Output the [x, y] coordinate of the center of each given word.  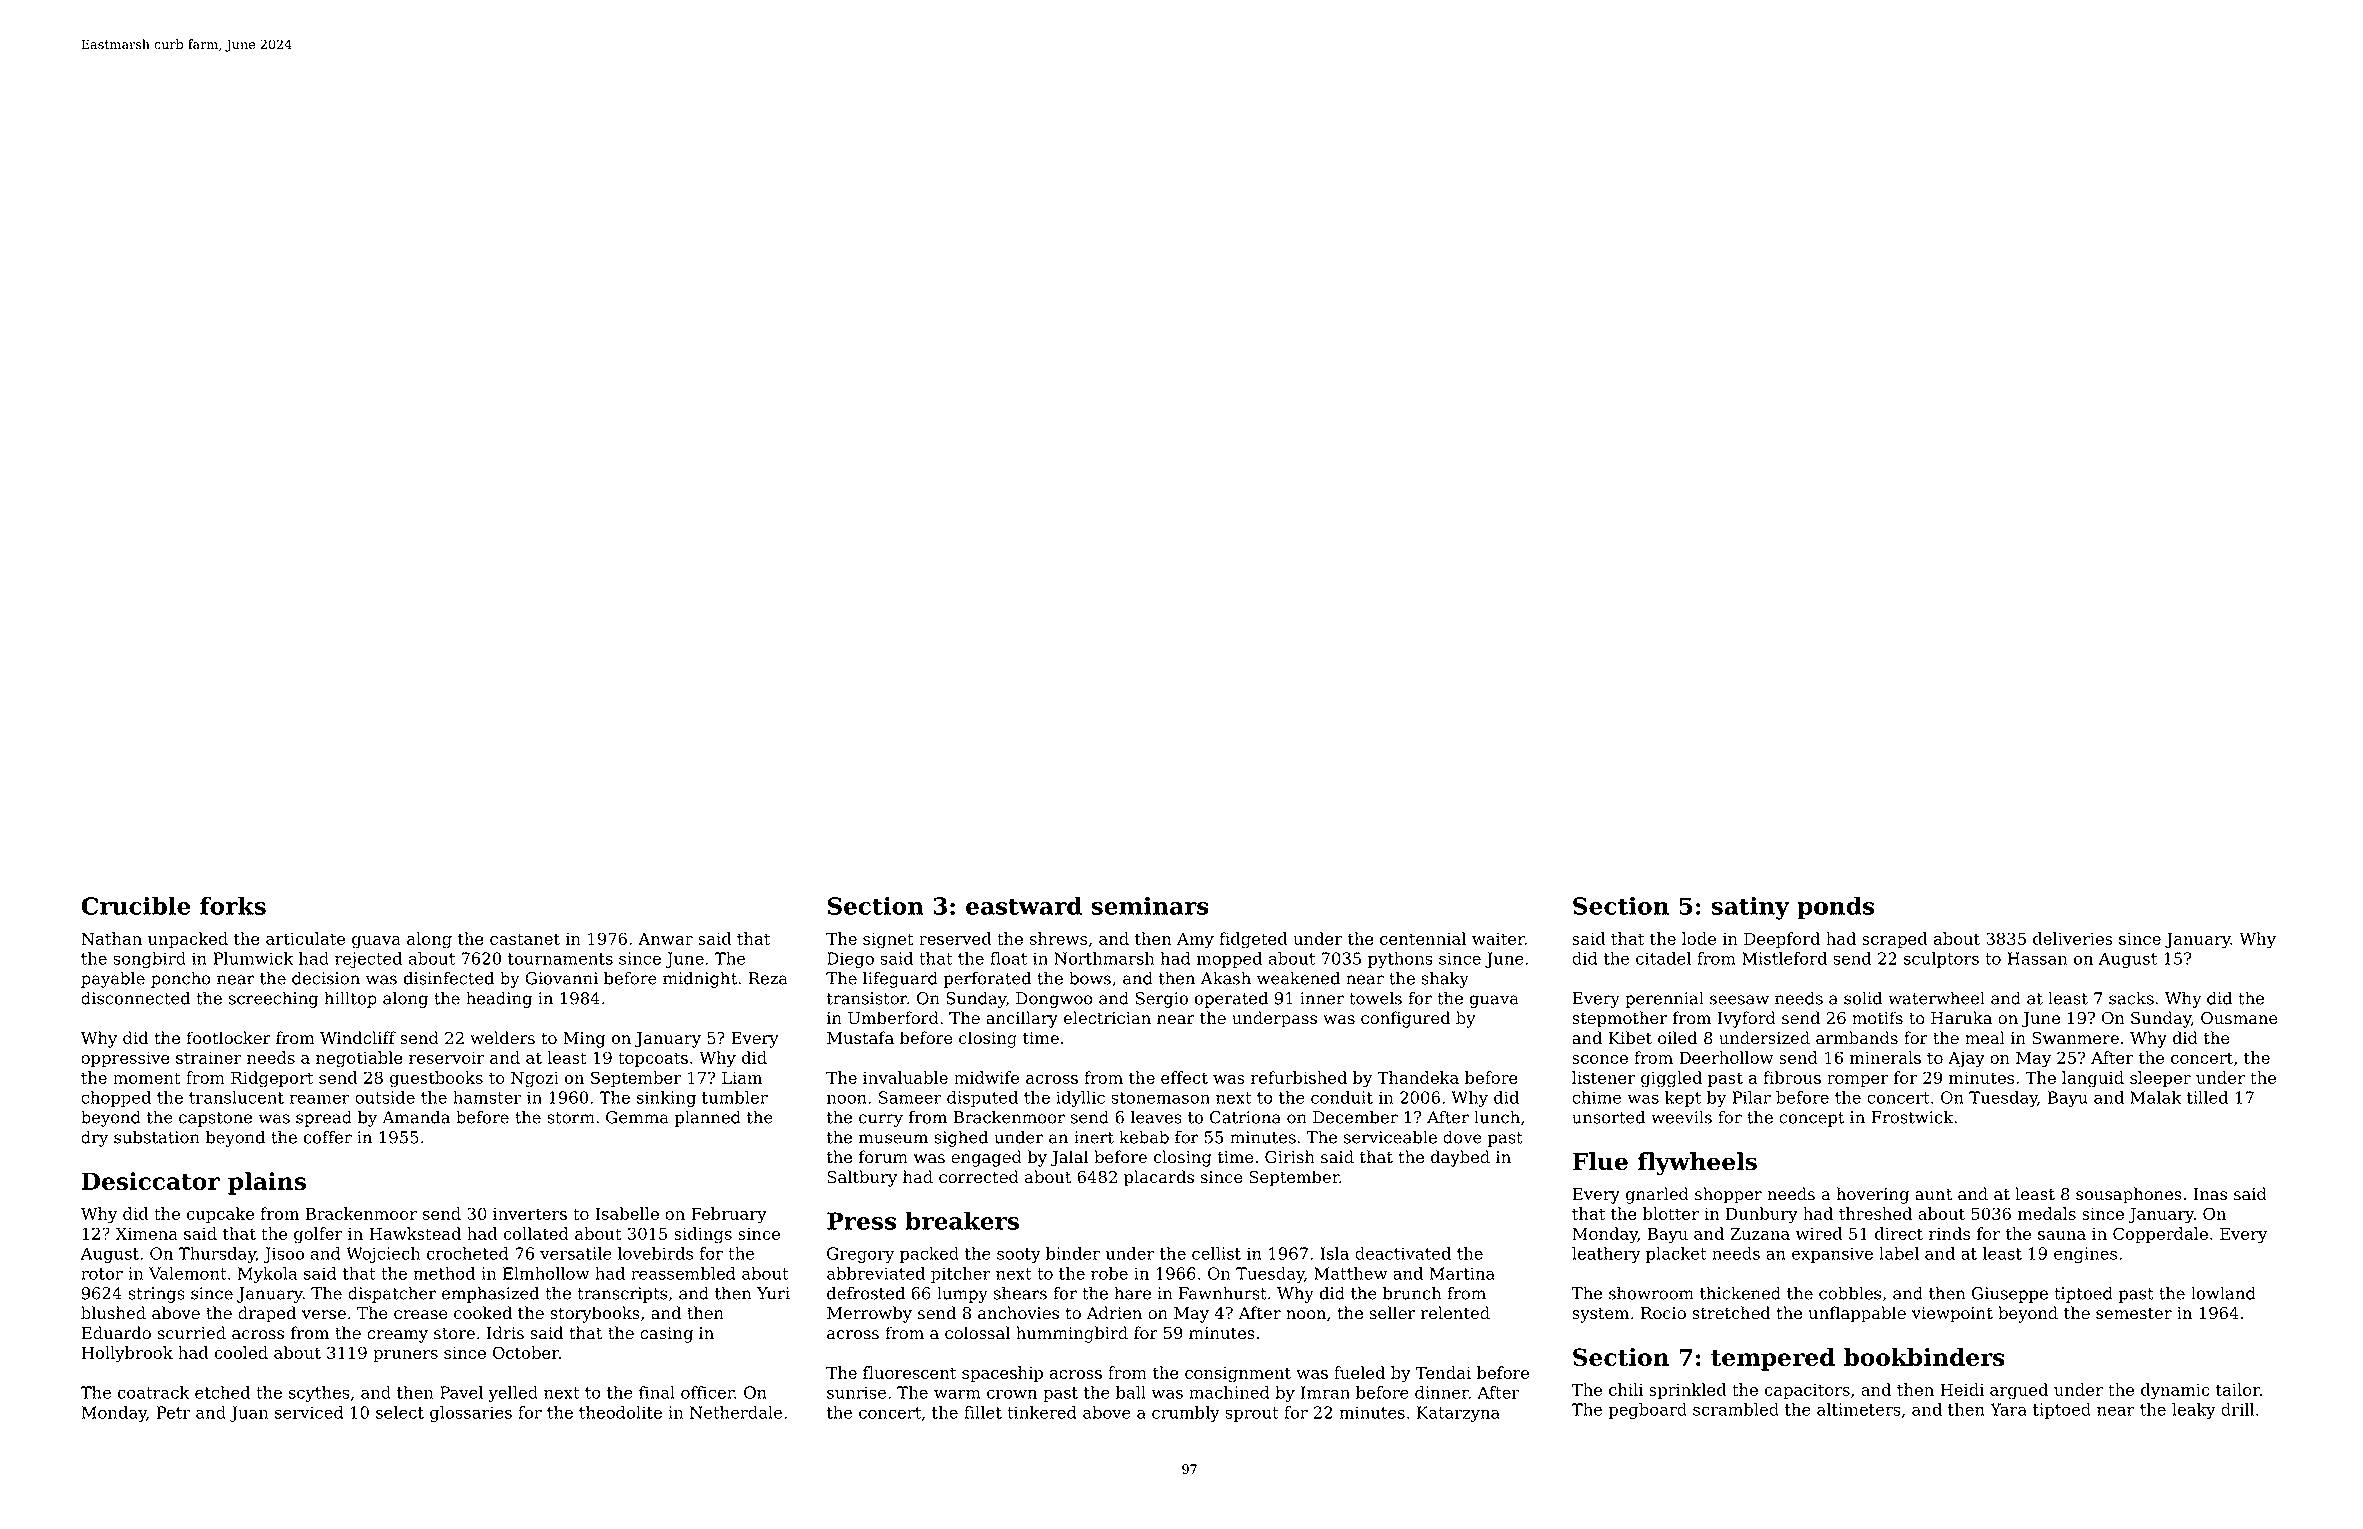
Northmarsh [1104, 958]
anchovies [1018, 1313]
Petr [173, 1412]
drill [2237, 1409]
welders [502, 1038]
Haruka [1961, 1018]
